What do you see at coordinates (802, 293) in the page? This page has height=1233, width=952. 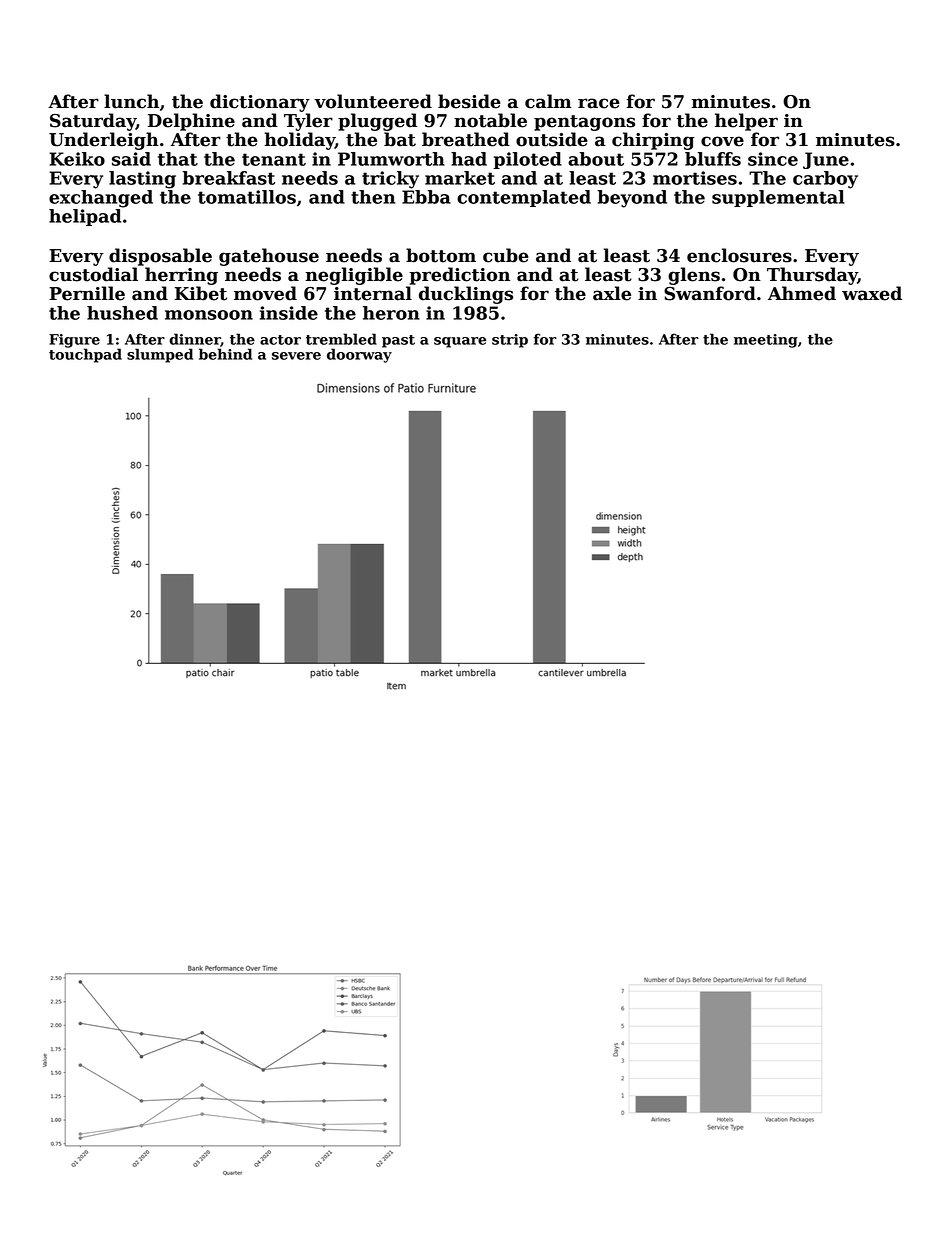 I see `Ahmed` at bounding box center [802, 293].
